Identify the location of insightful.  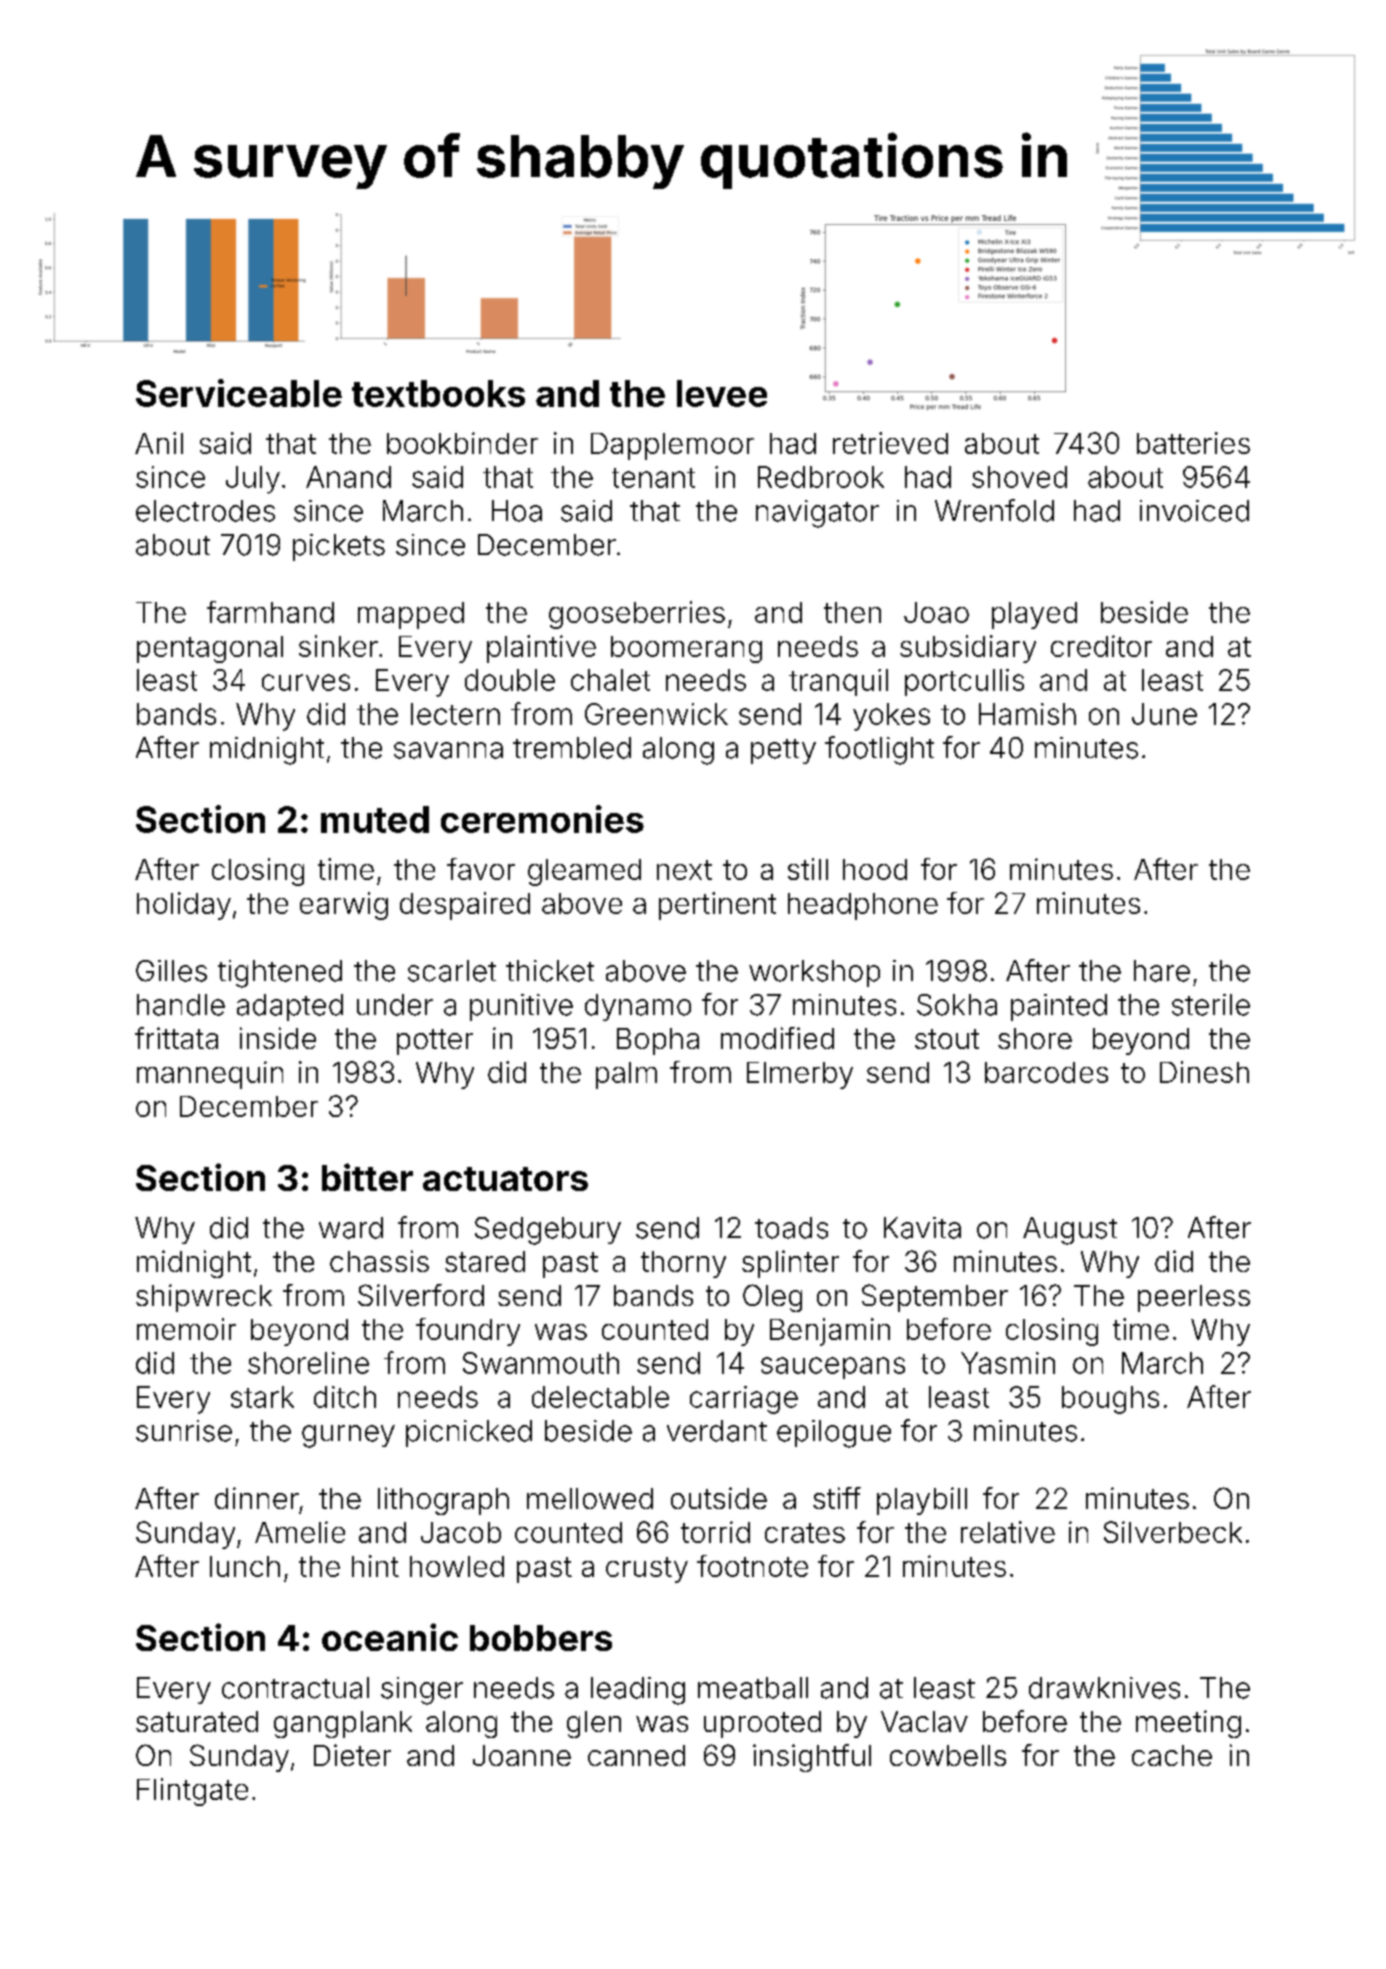
(812, 1758).
